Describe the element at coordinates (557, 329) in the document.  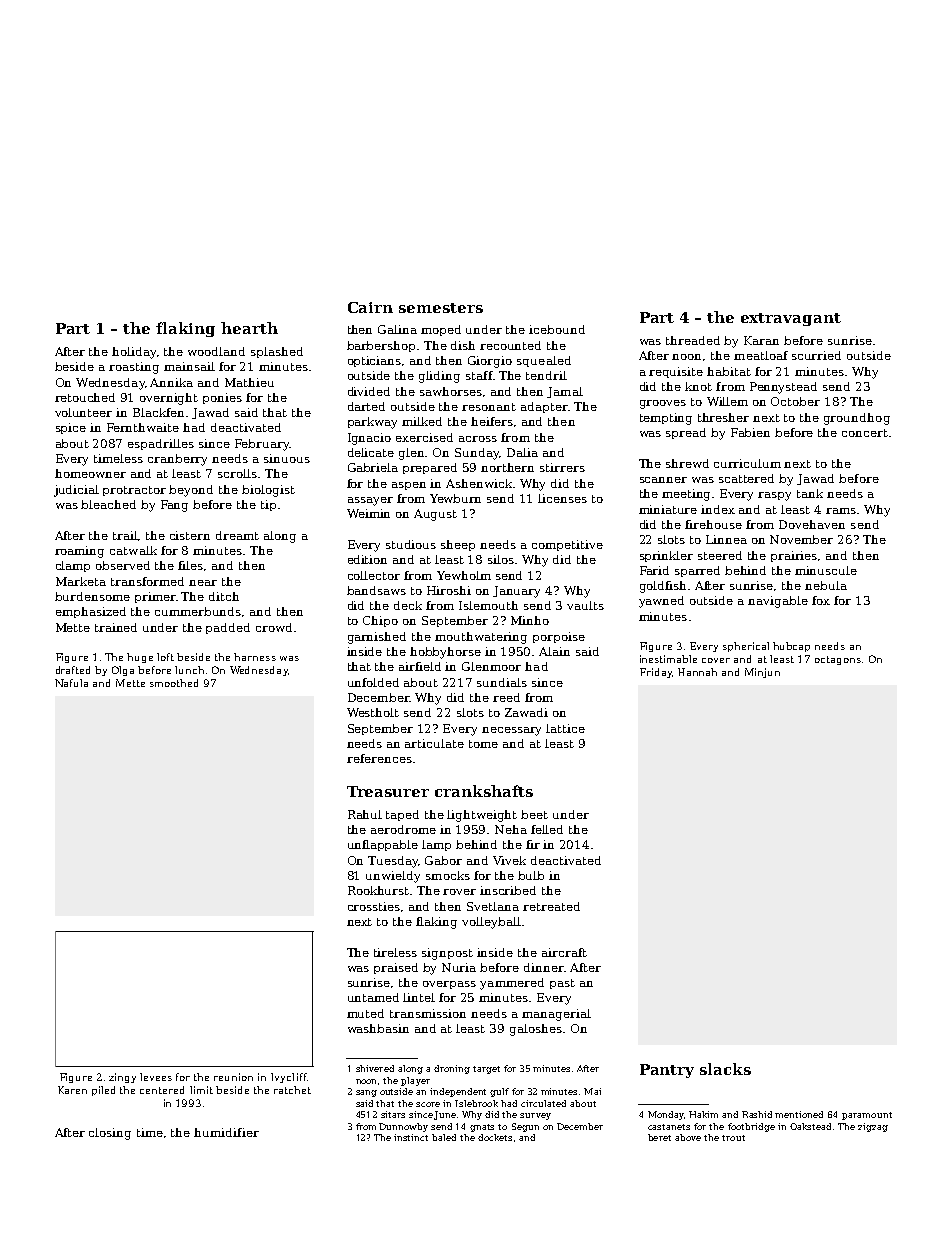
I see `icebound` at that location.
